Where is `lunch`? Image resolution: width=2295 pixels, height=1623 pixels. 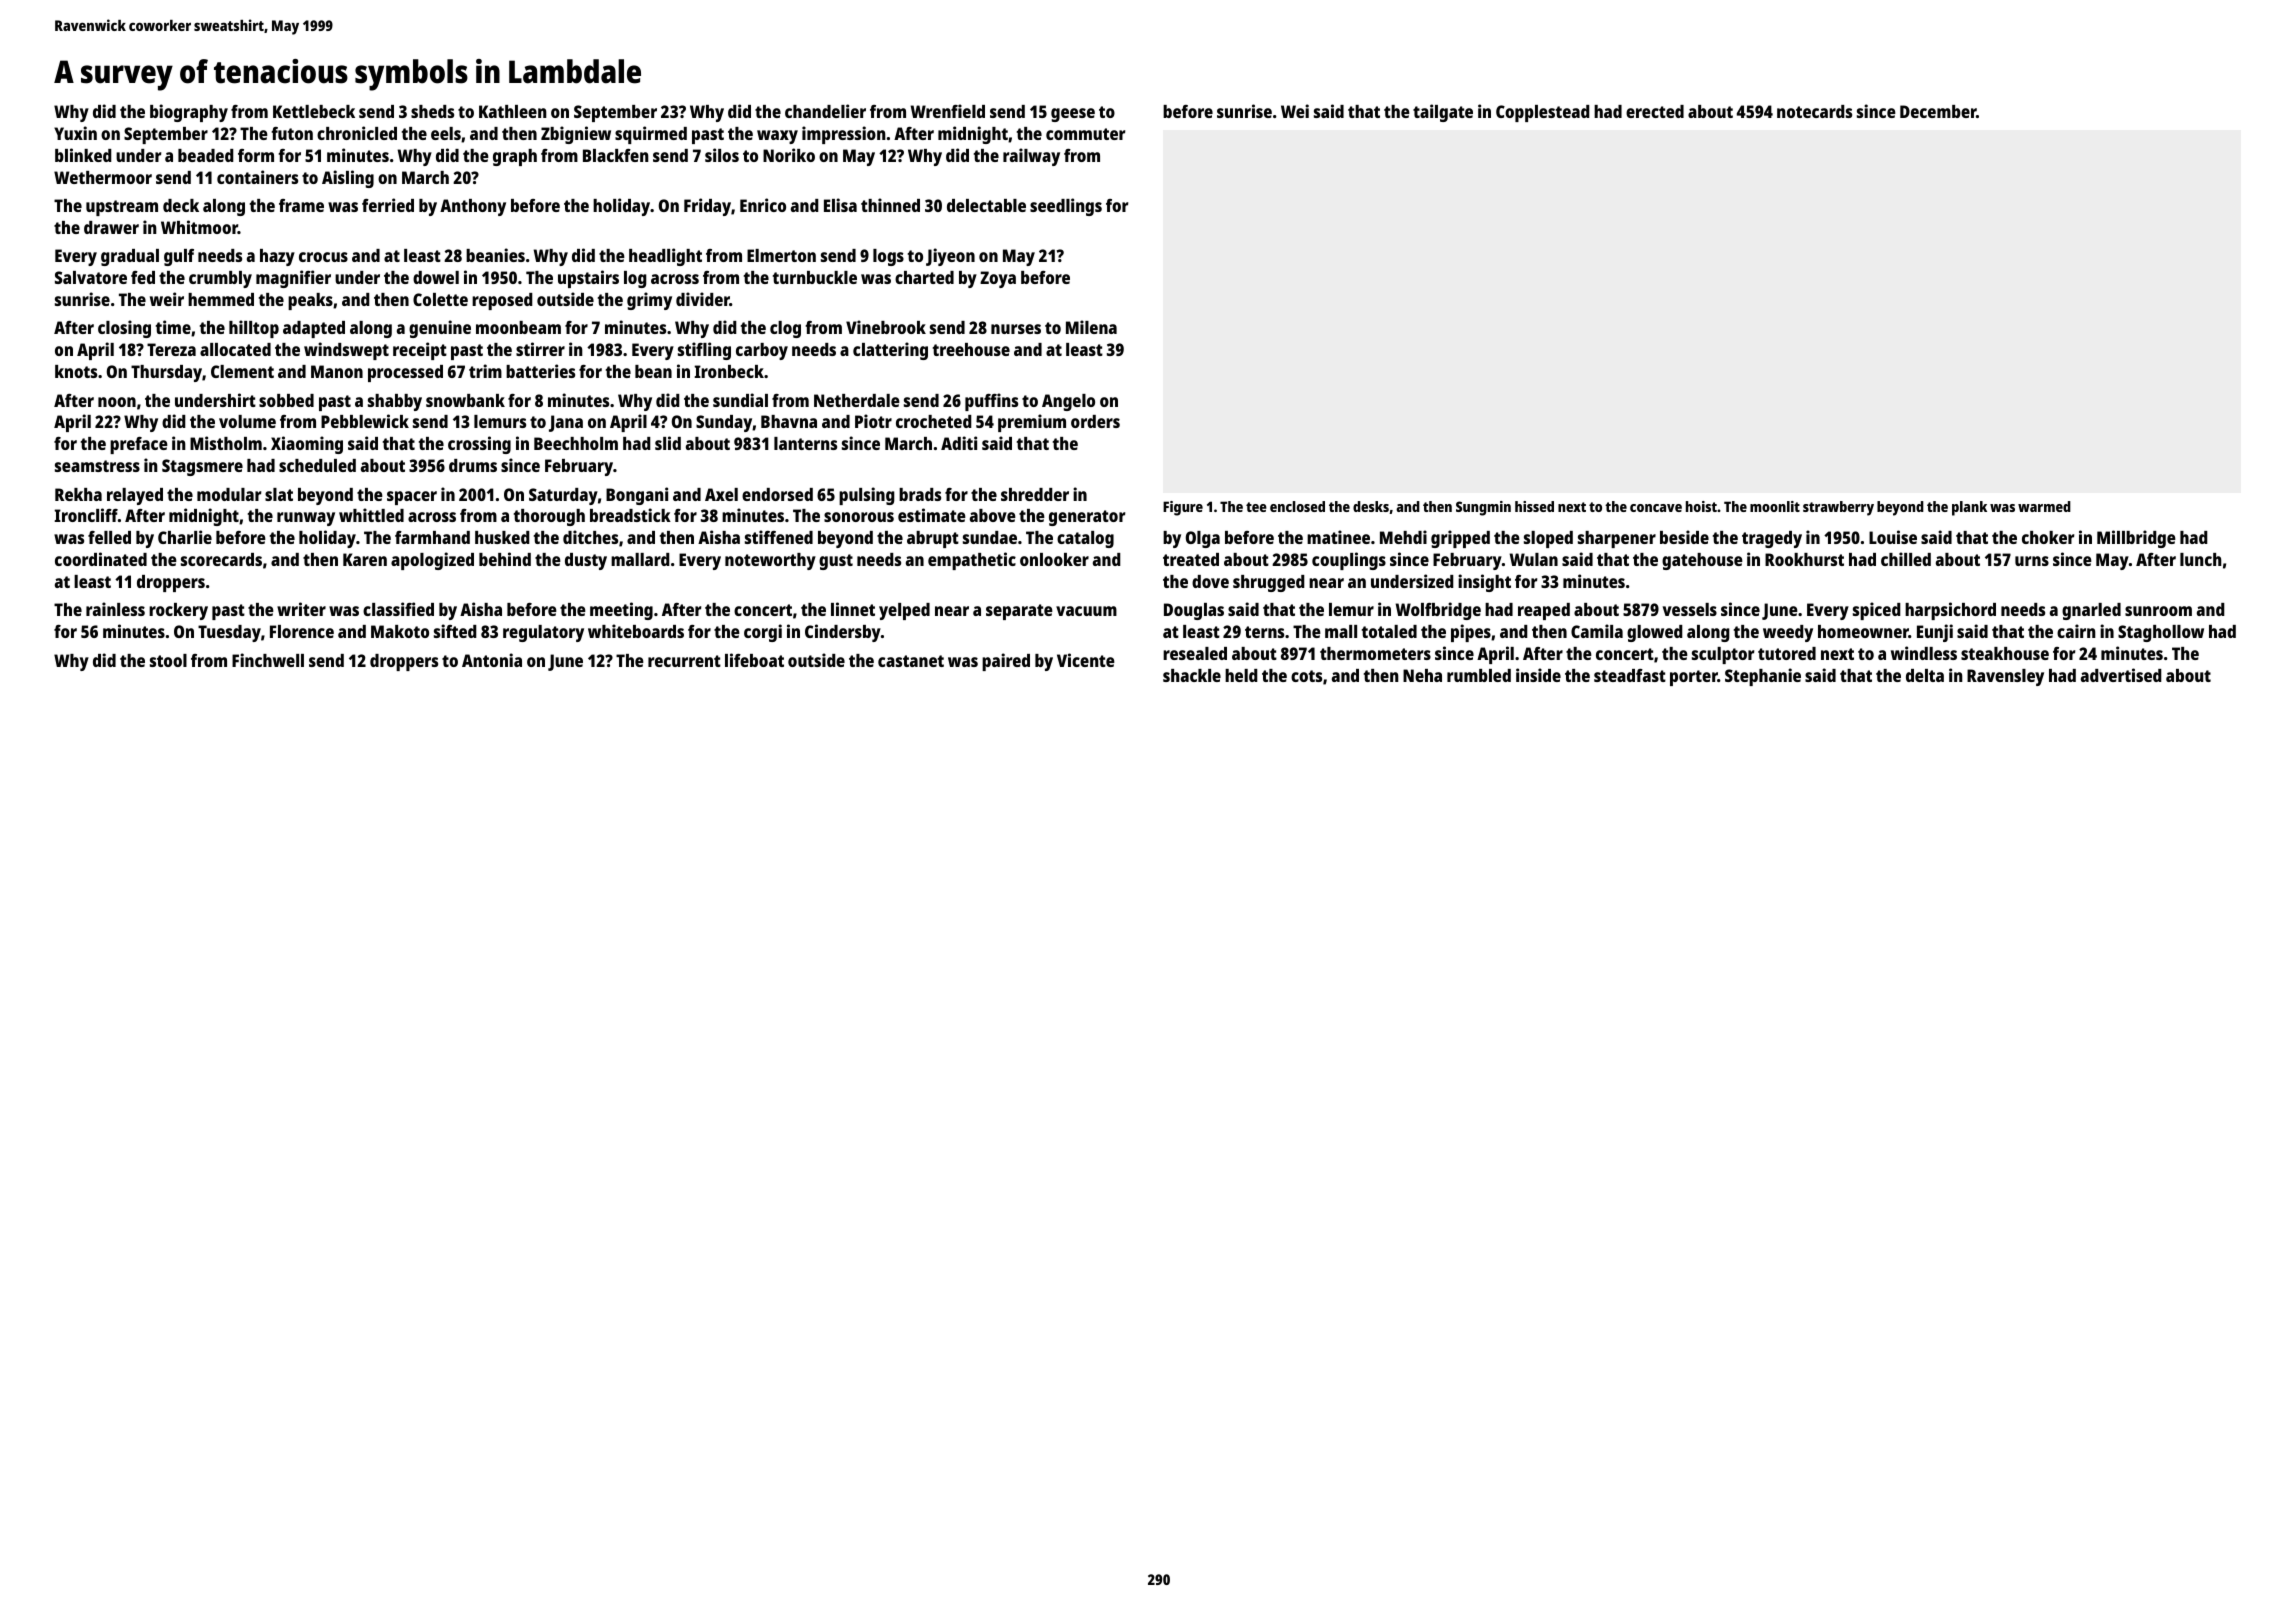 lunch is located at coordinates (2201, 559).
